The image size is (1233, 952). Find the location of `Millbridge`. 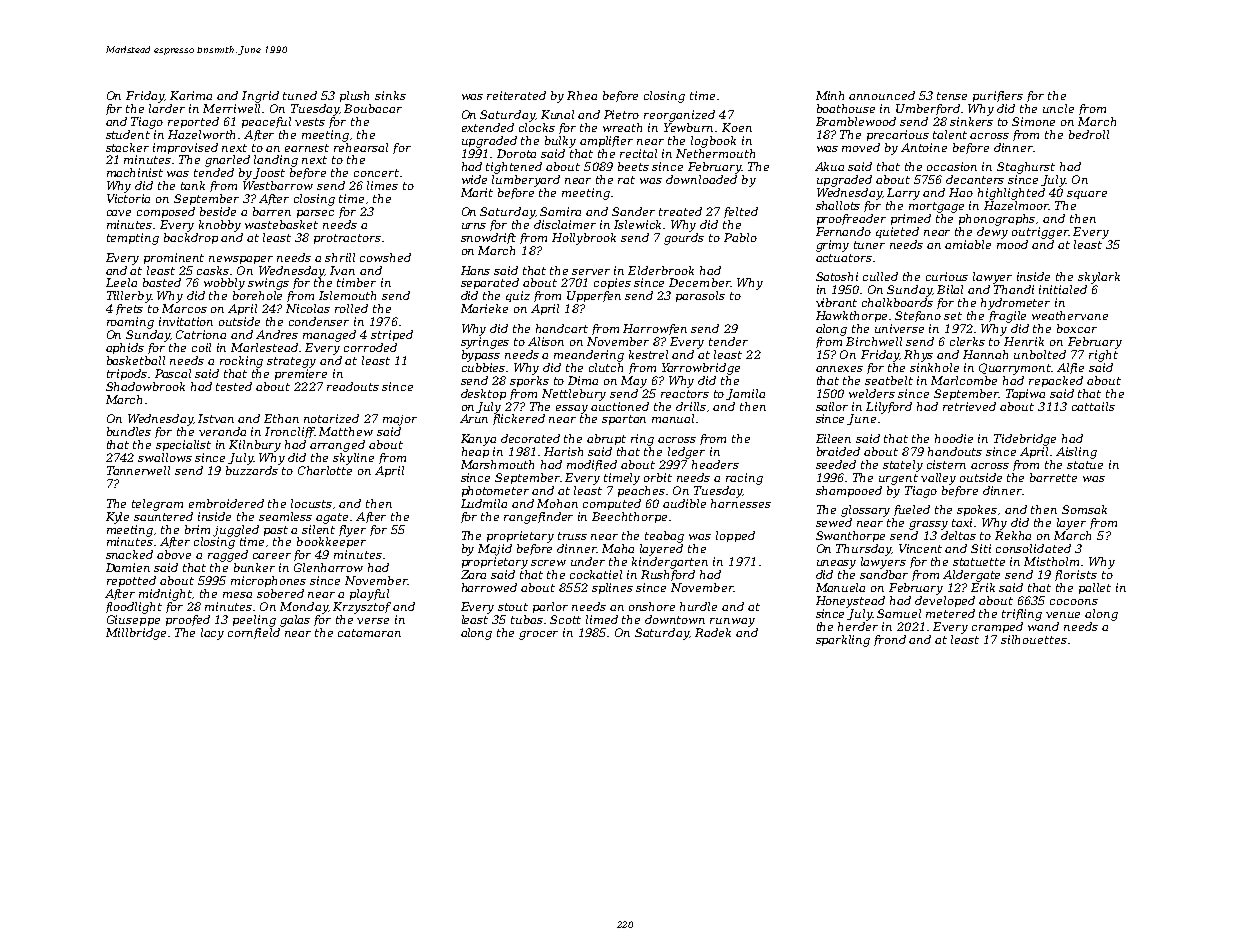

Millbridge is located at coordinates (136, 634).
